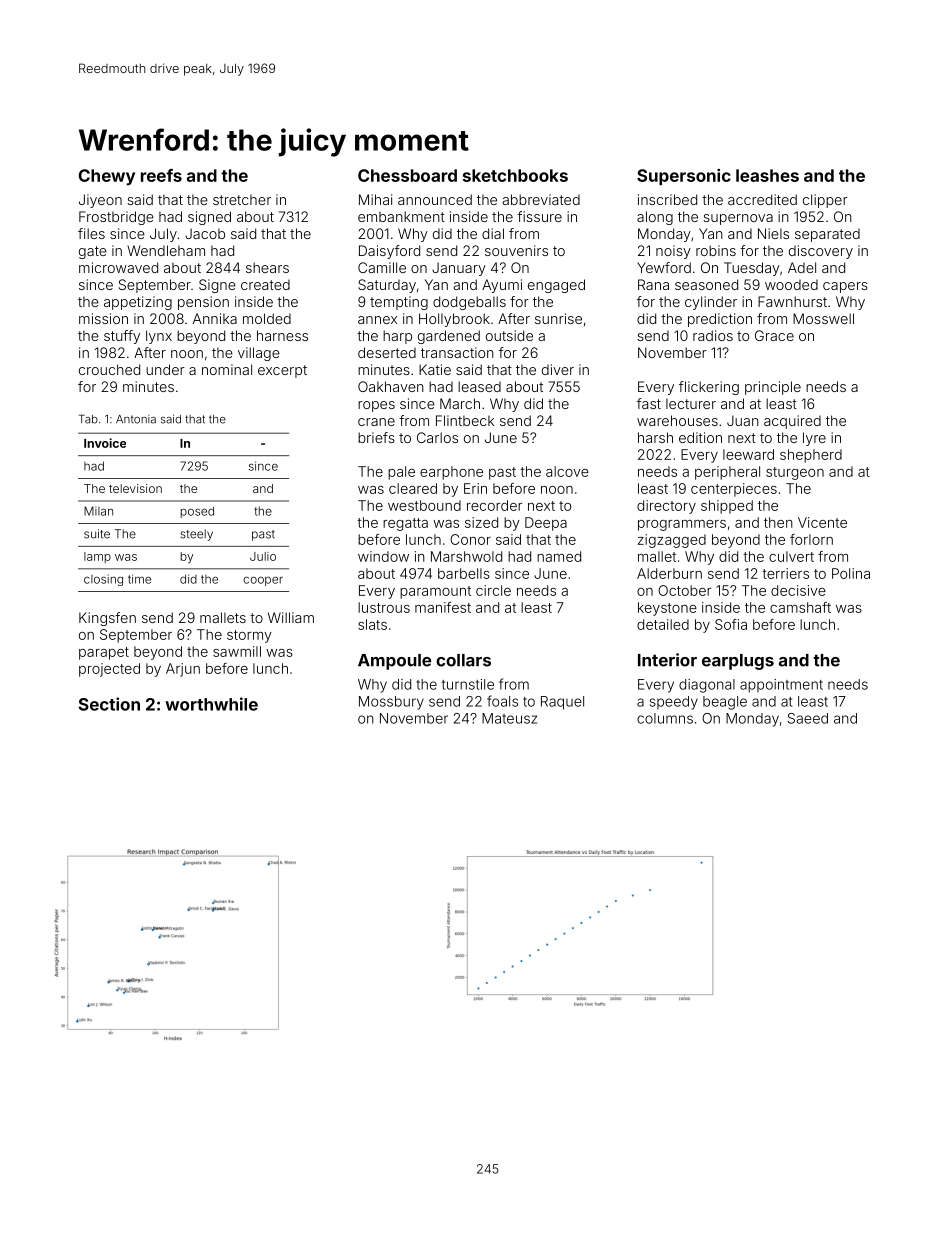  I want to click on Sofia, so click(731, 624).
